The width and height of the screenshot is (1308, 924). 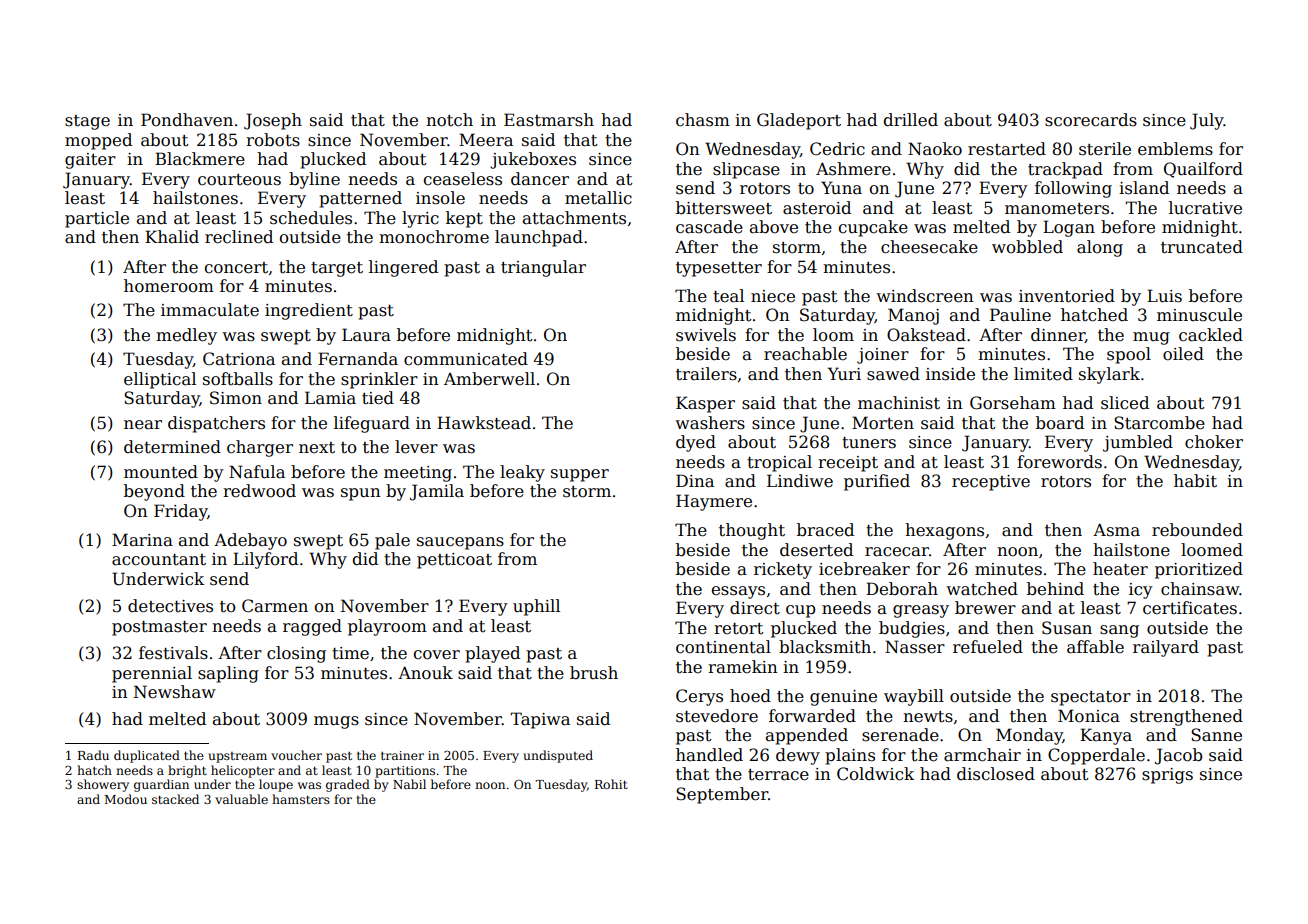 What do you see at coordinates (913, 316) in the screenshot?
I see `Manoj` at bounding box center [913, 316].
